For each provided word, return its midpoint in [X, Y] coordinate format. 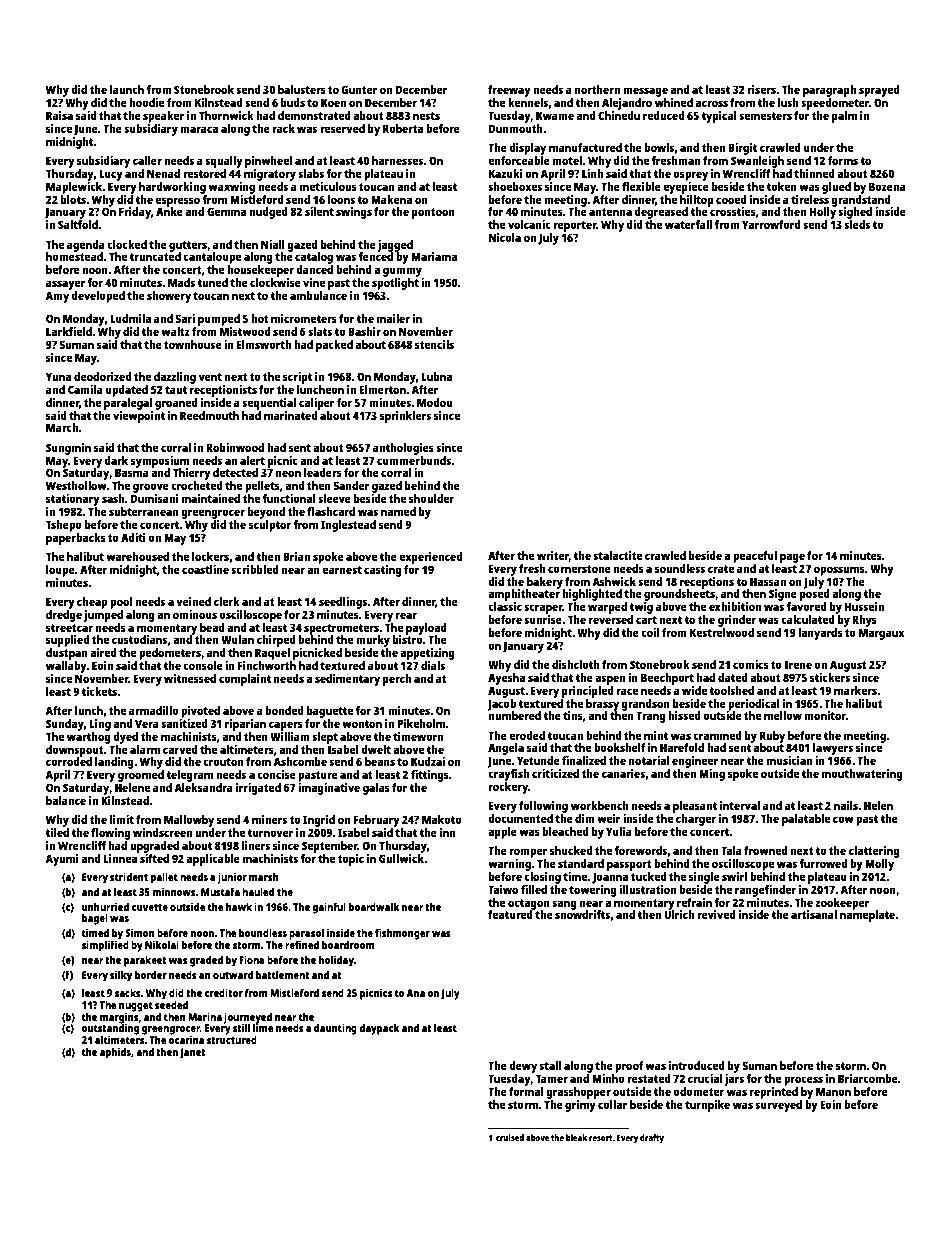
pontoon [433, 213]
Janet [193, 1053]
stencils [434, 344]
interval [740, 805]
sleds [857, 224]
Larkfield [69, 331]
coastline [205, 569]
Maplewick [74, 188]
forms [843, 160]
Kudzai [428, 761]
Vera [147, 723]
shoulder [431, 498]
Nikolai [162, 944]
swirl [734, 876]
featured [510, 914]
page [792, 558]
